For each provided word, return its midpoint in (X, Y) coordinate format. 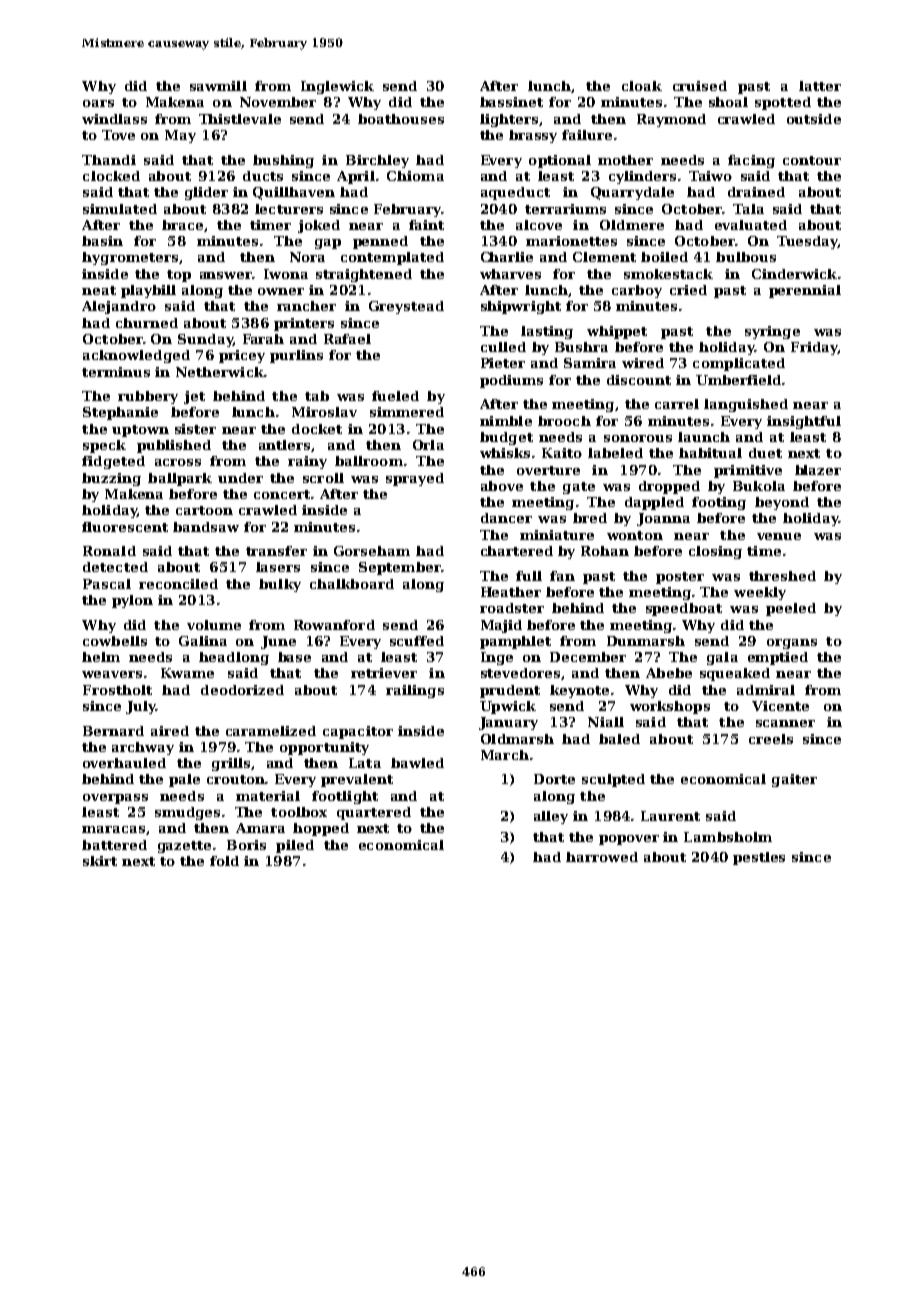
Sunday (205, 340)
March (505, 755)
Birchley (377, 161)
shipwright (521, 307)
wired (643, 363)
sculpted (613, 780)
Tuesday (807, 242)
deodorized (242, 690)
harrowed (602, 857)
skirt (100, 861)
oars (98, 103)
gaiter (794, 780)
